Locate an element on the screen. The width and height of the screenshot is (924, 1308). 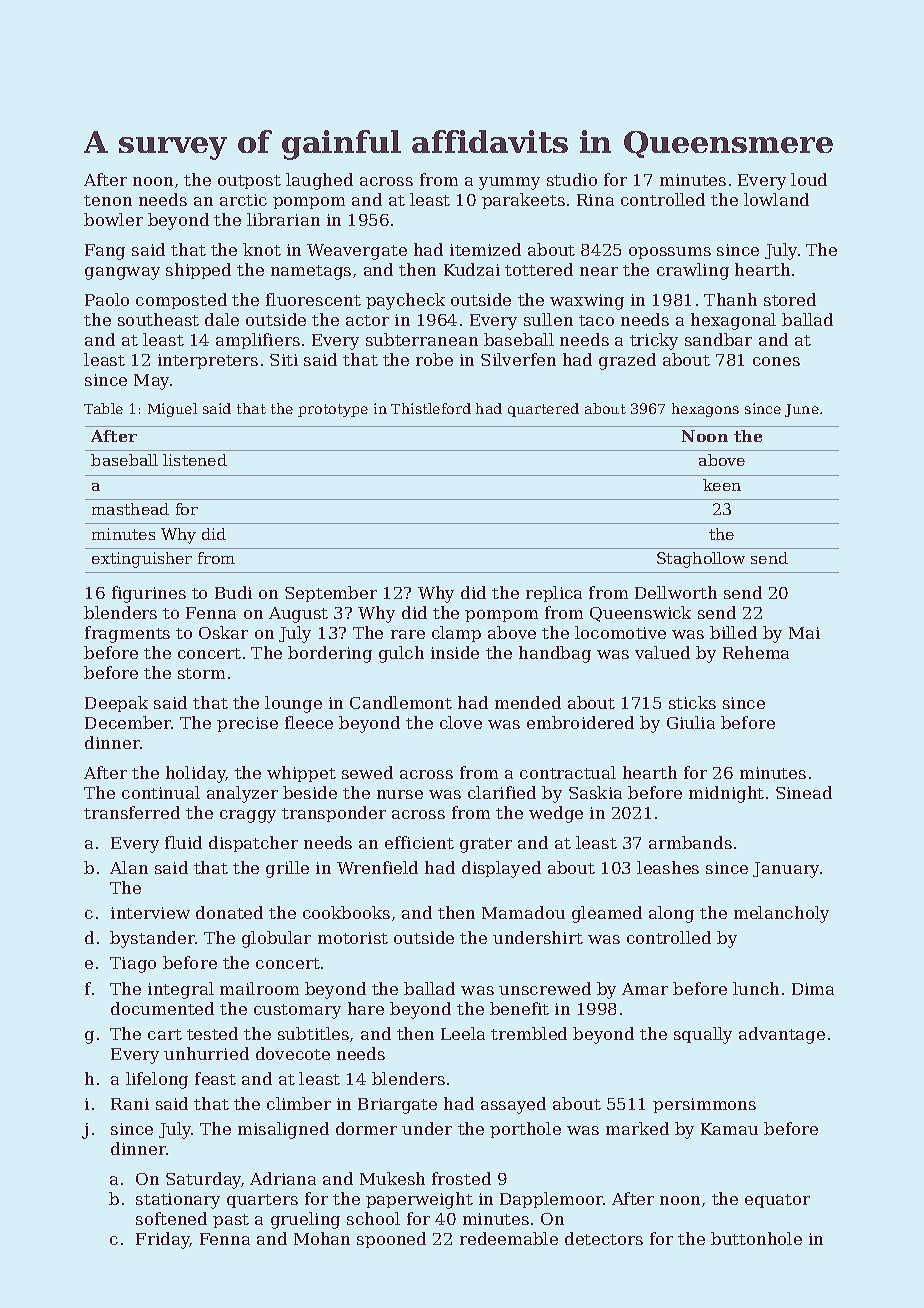
extinguisher is located at coordinates (142, 560).
